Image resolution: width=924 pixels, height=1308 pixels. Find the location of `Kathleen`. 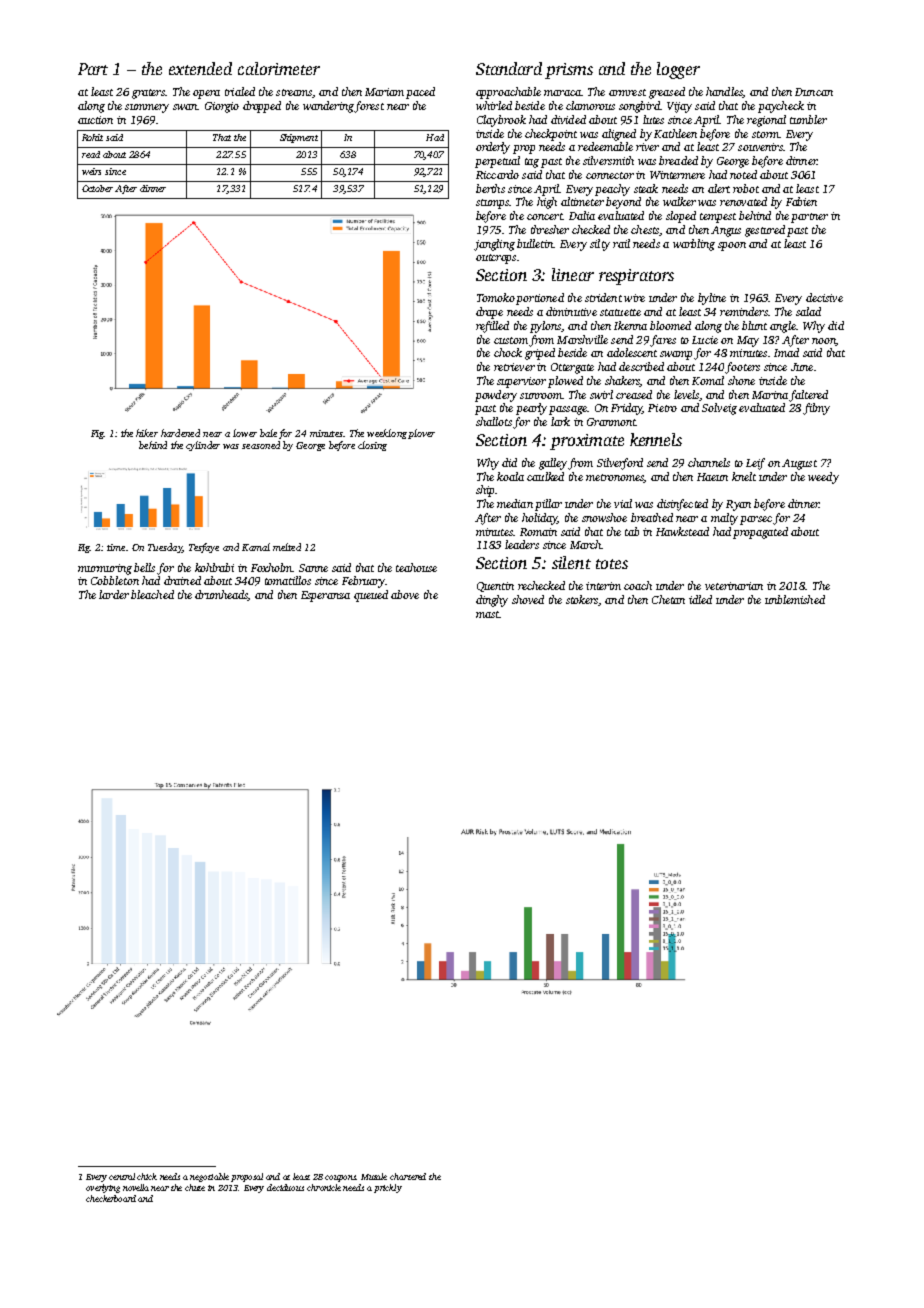

Kathleen is located at coordinates (675, 133).
